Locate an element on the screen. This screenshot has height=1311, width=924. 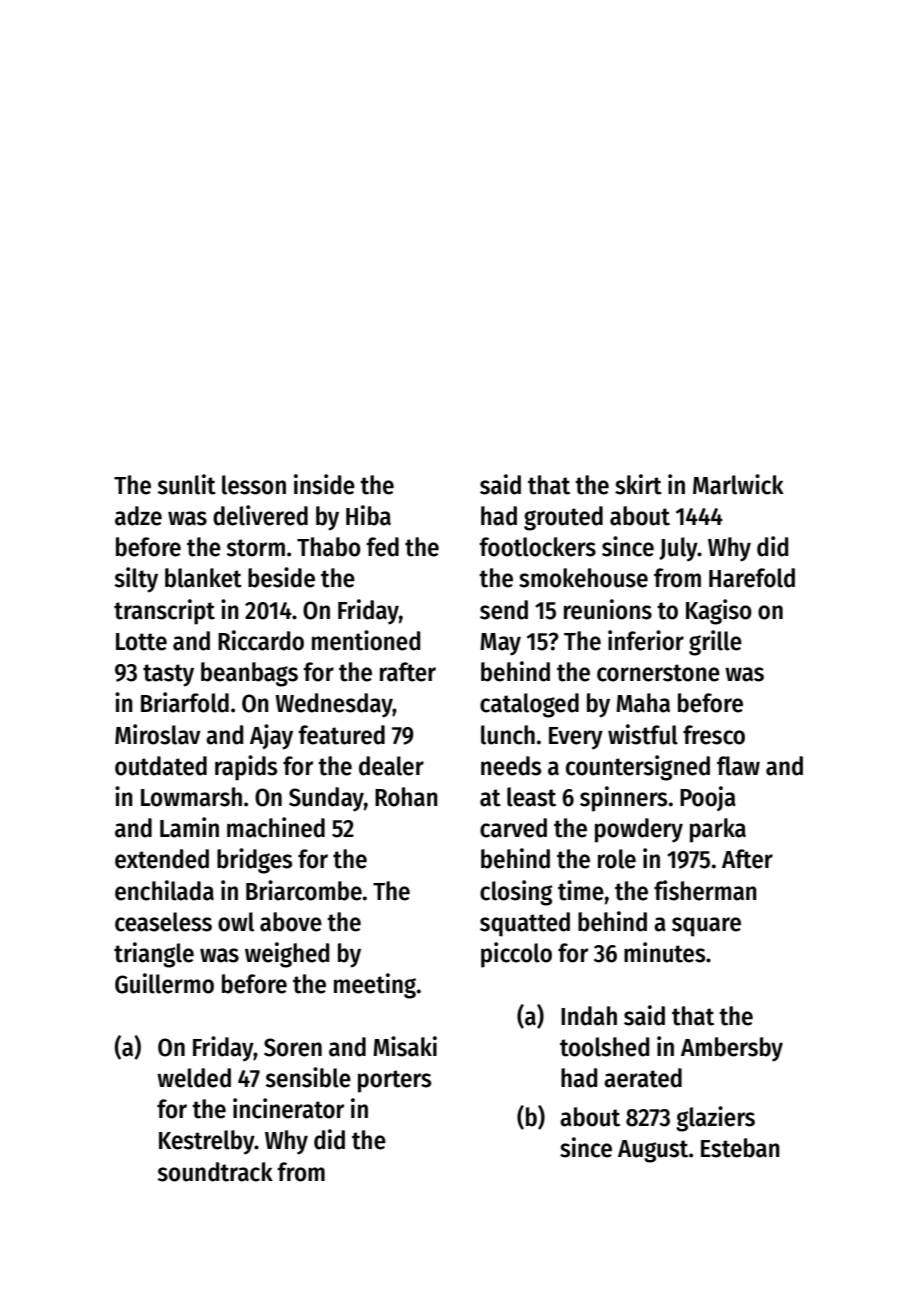
needs is located at coordinates (511, 766).
